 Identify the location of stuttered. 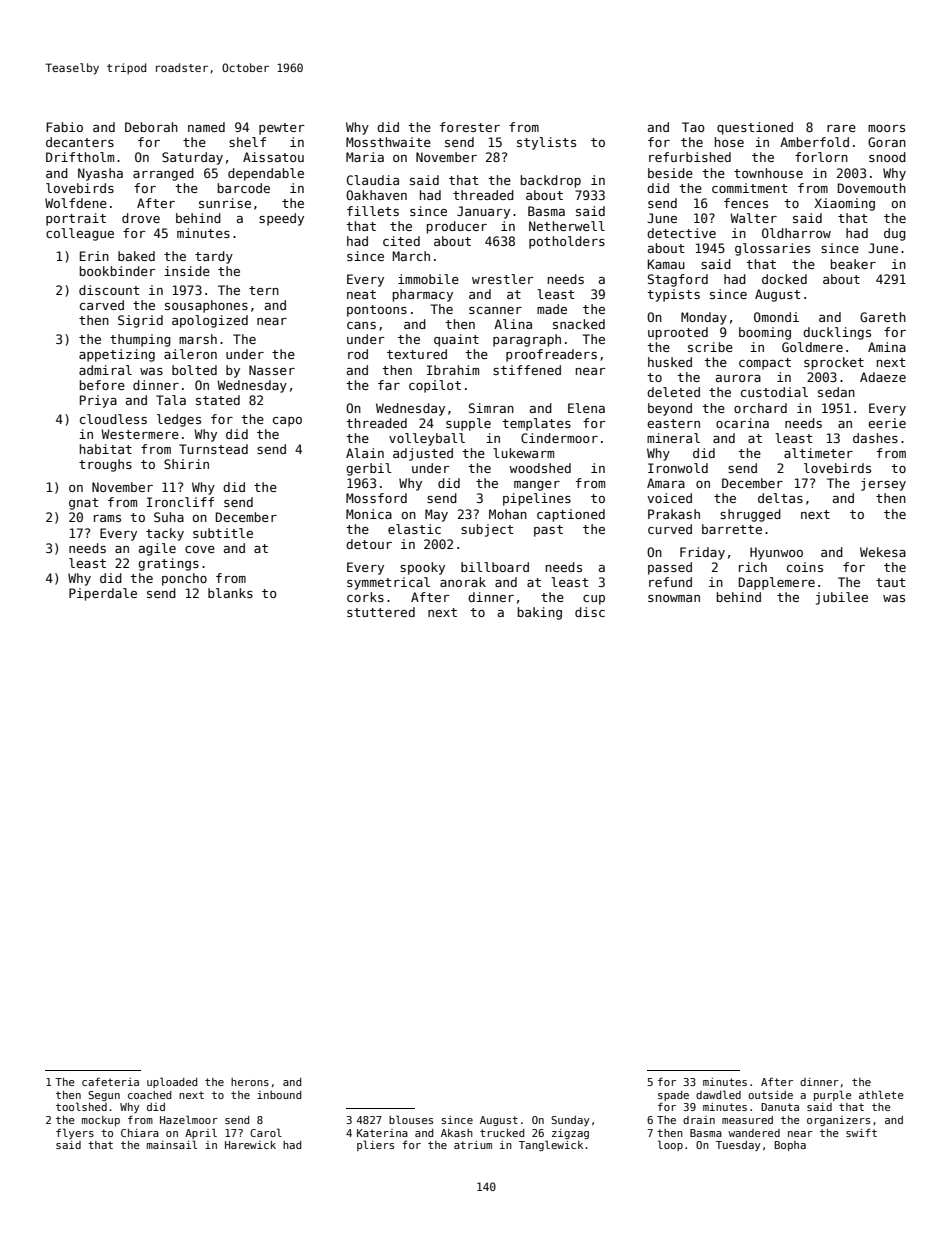
(381, 612).
